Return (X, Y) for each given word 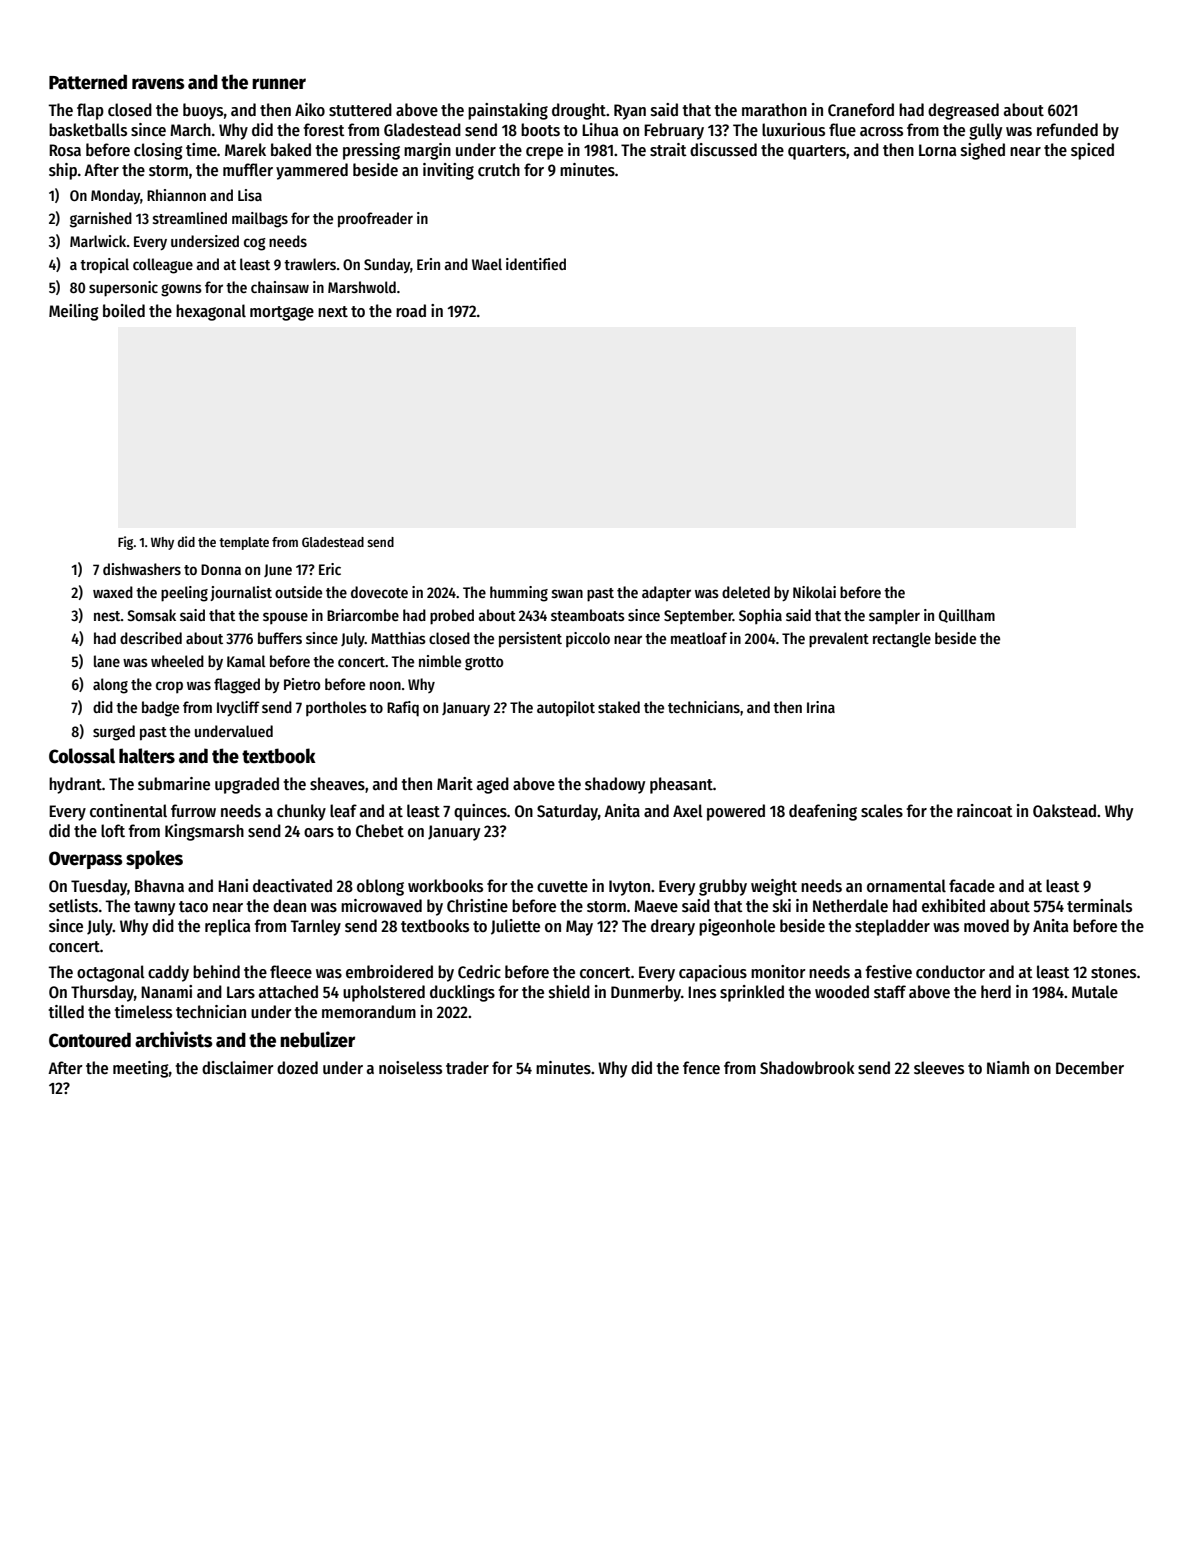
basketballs (88, 130)
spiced (1092, 151)
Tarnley (315, 927)
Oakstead (1064, 811)
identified (536, 264)
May (579, 928)
